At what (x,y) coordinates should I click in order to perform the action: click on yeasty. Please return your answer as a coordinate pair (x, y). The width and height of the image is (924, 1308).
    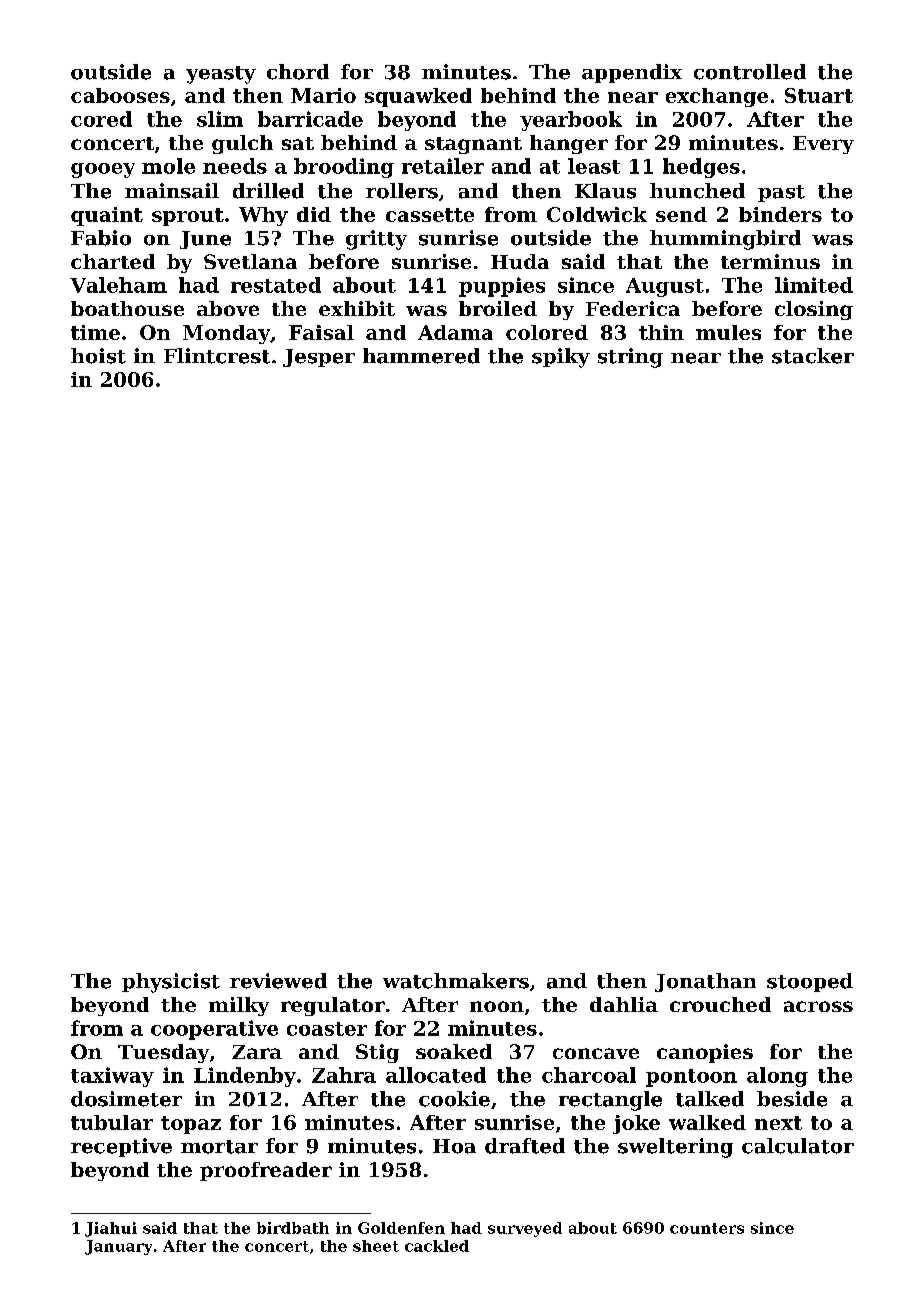
    Looking at the image, I should click on (221, 75).
